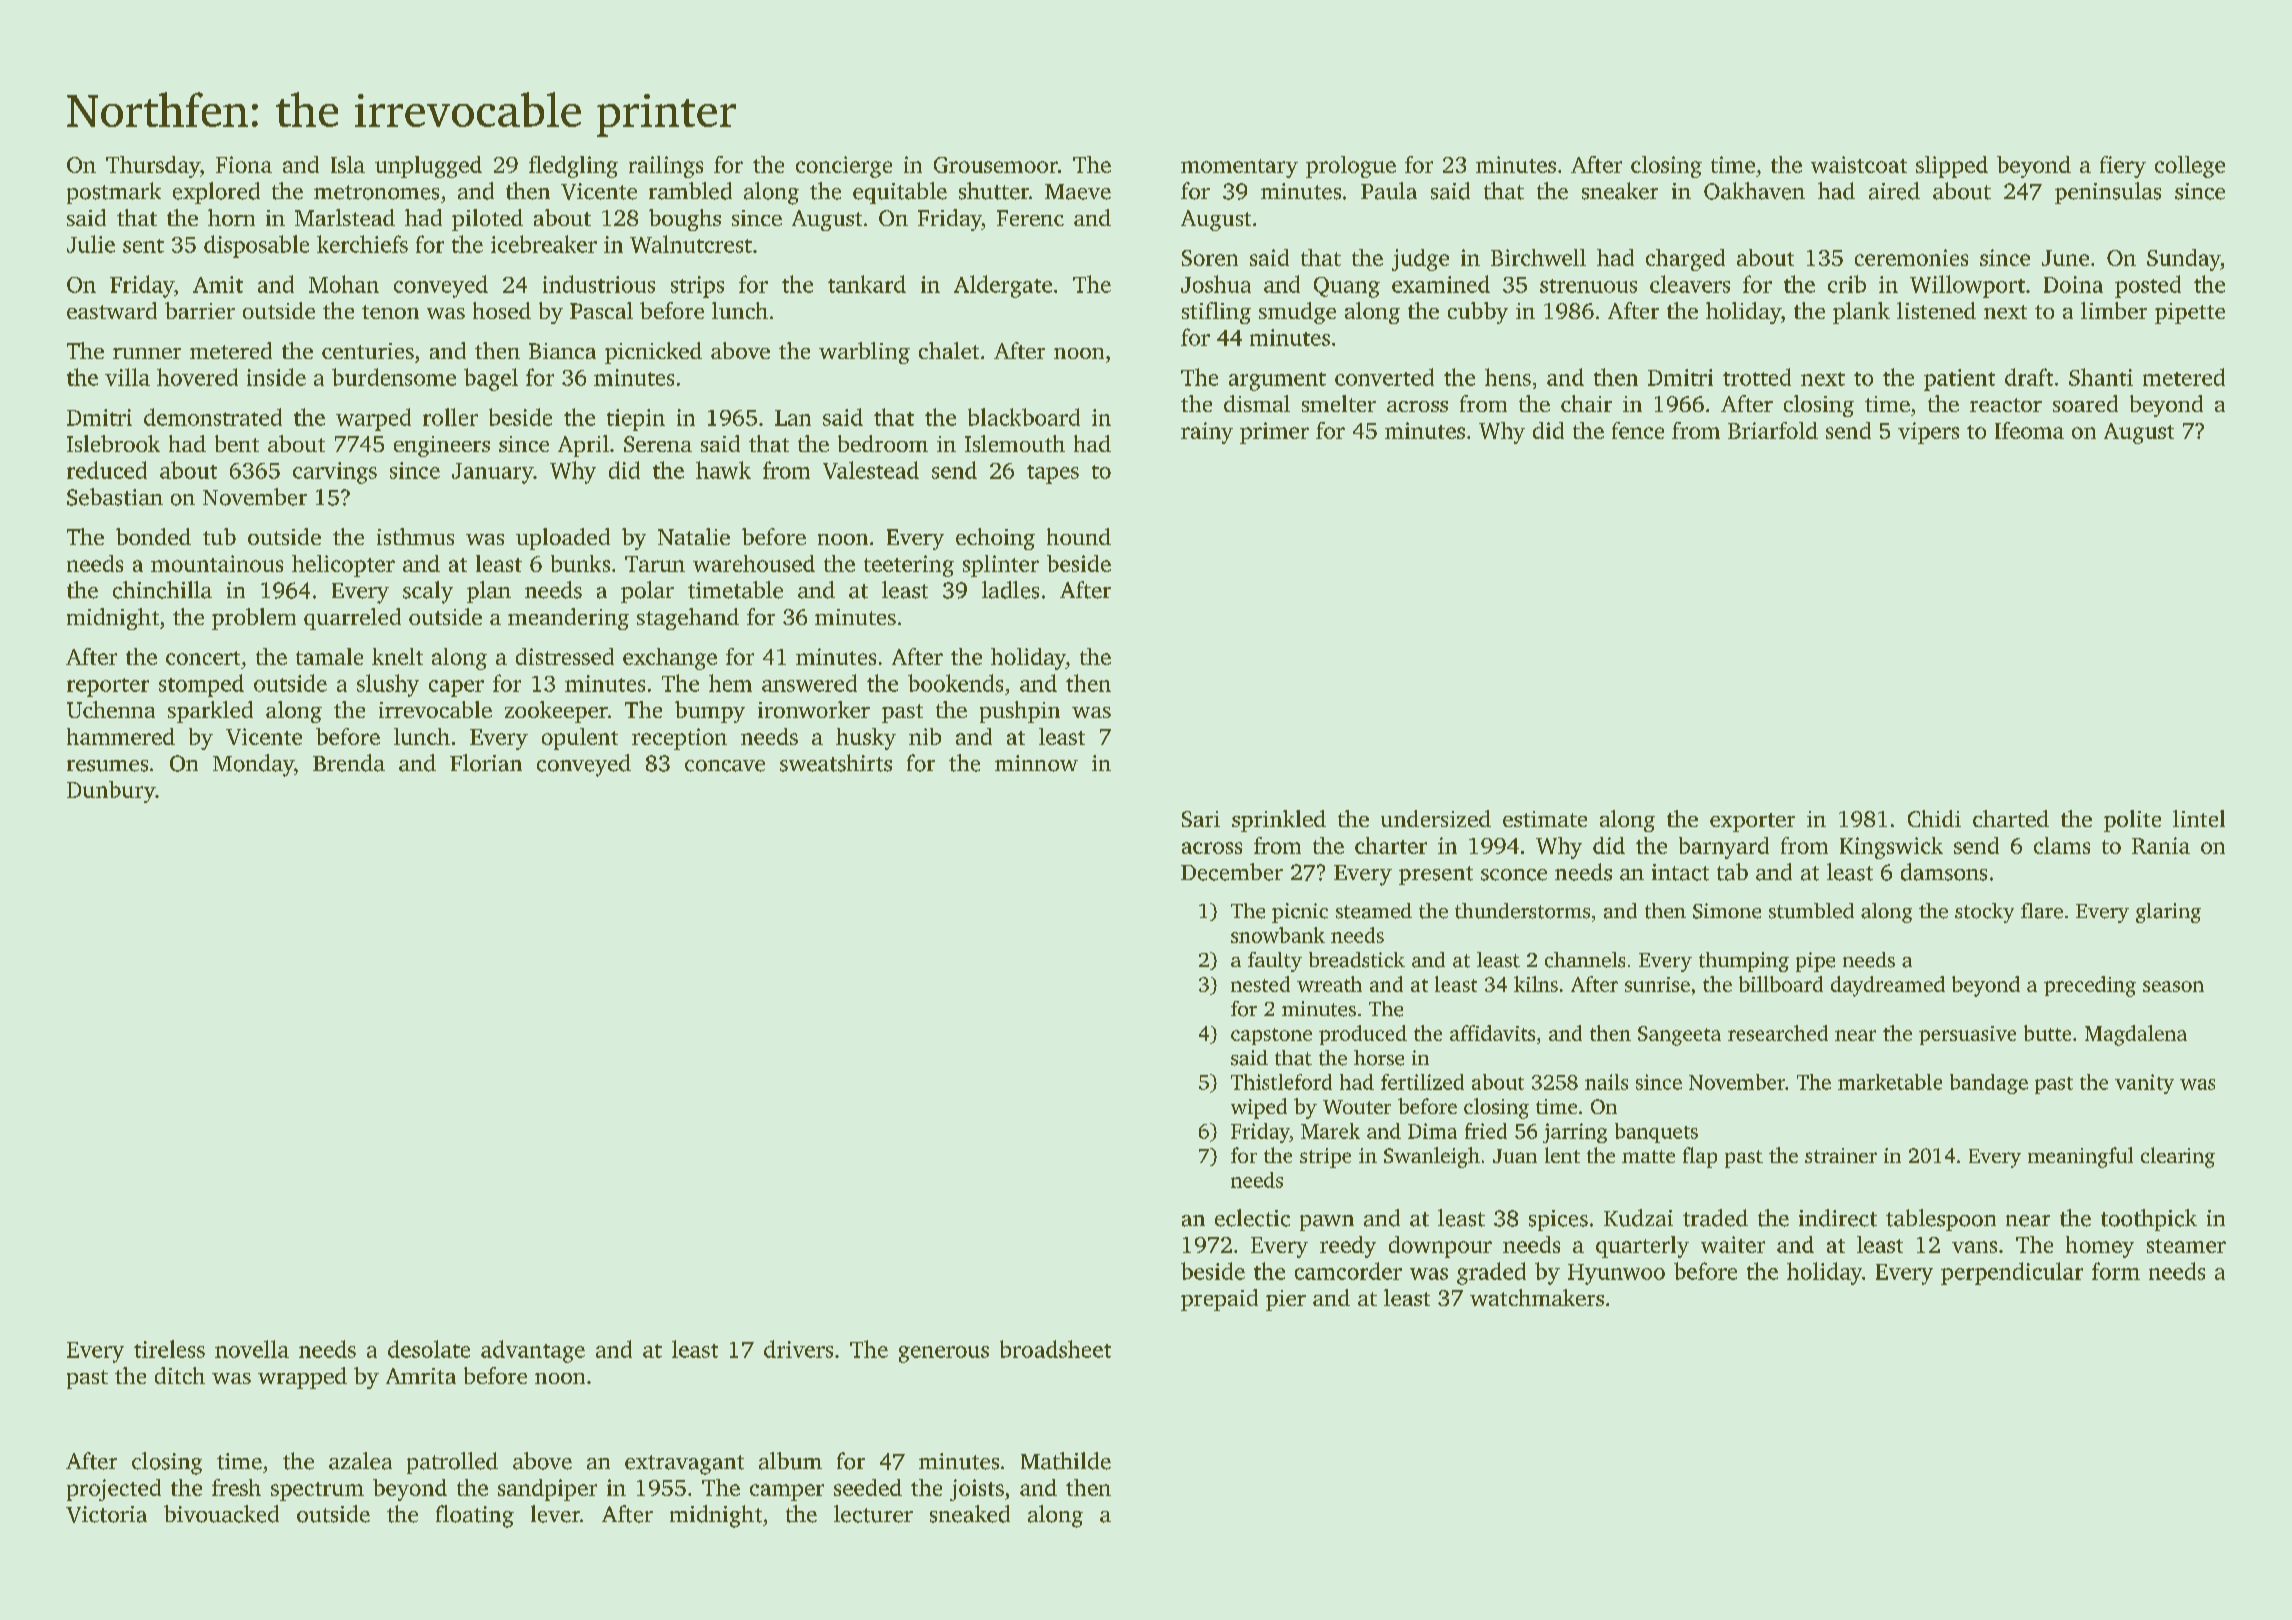 The height and width of the page is (1620, 2292). Describe the element at coordinates (244, 164) in the page. I see `Fiona` at that location.
